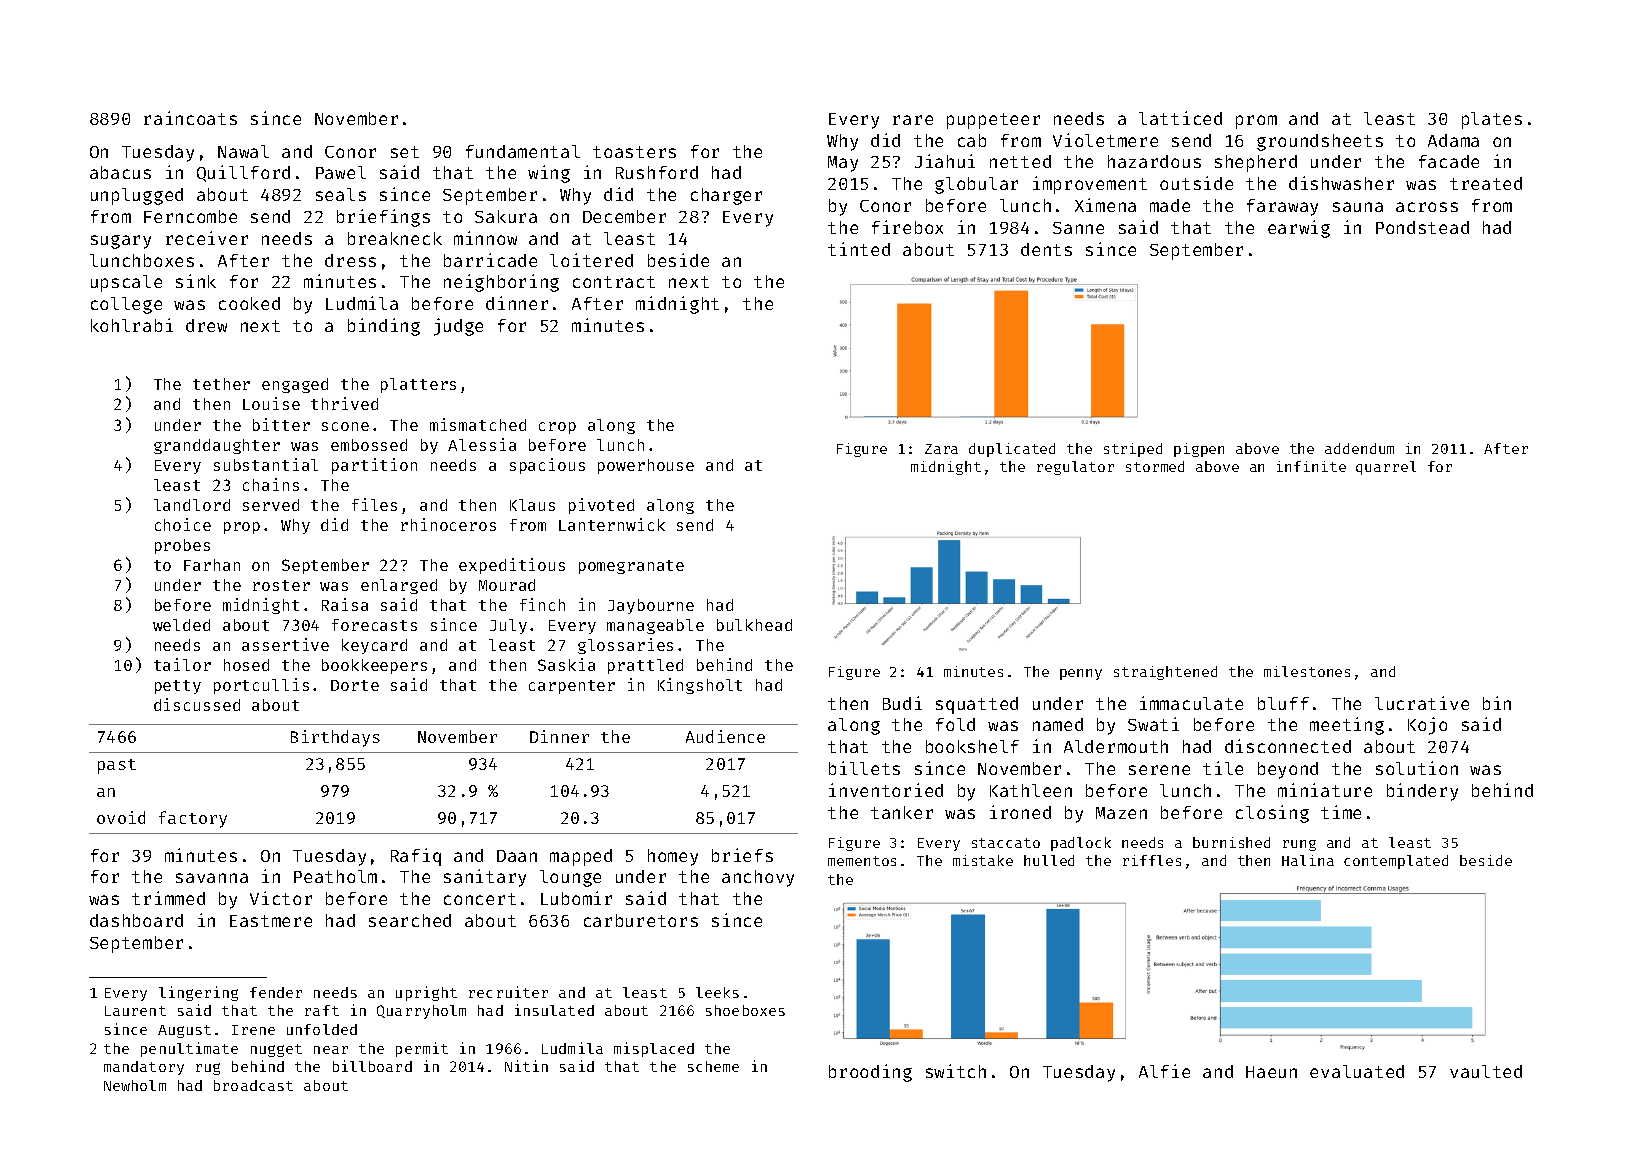 The height and width of the screenshot is (1150, 1626). Describe the element at coordinates (181, 625) in the screenshot. I see `welded` at that location.
